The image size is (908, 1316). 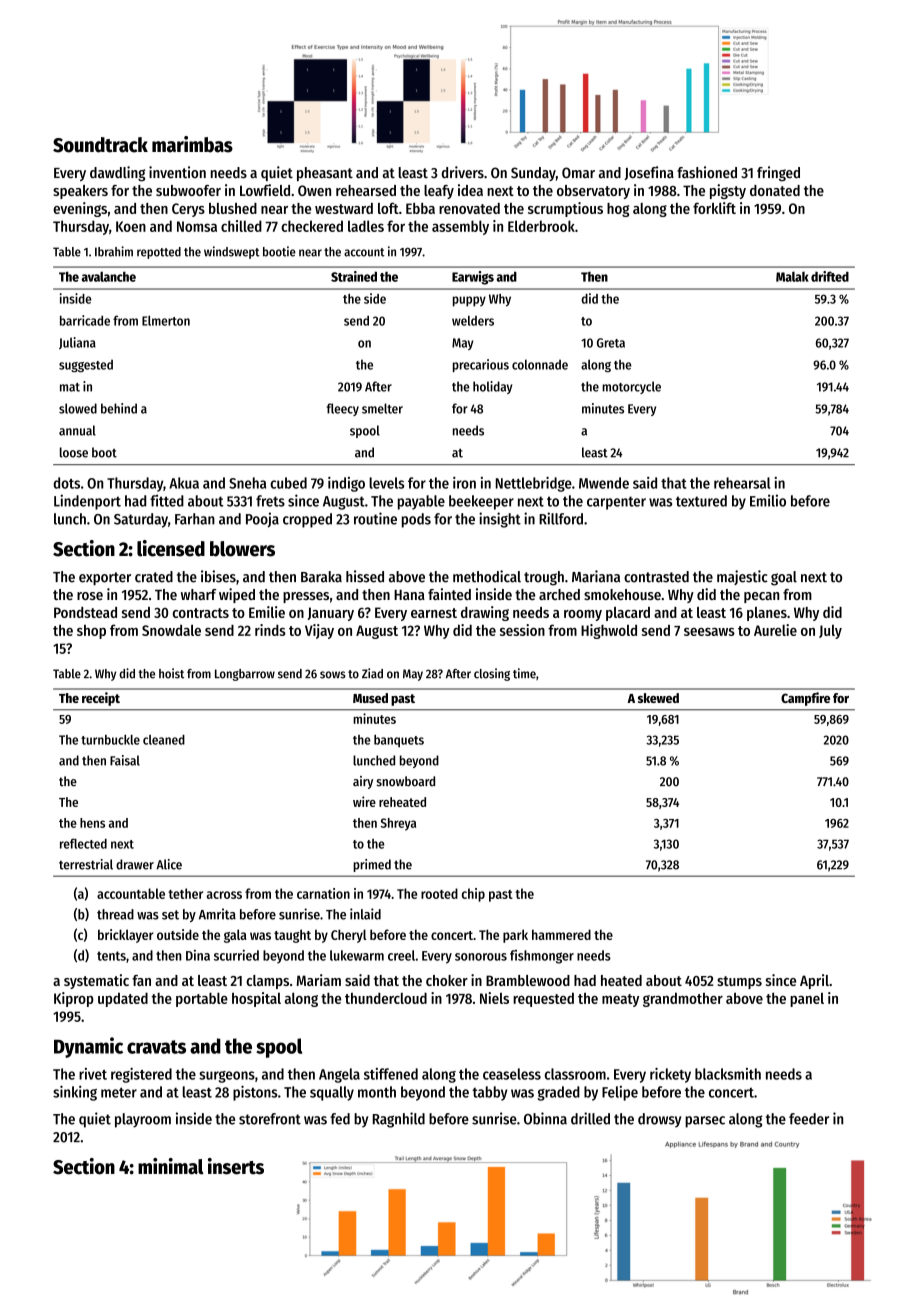 What do you see at coordinates (421, 502) in the screenshot?
I see `payable` at bounding box center [421, 502].
